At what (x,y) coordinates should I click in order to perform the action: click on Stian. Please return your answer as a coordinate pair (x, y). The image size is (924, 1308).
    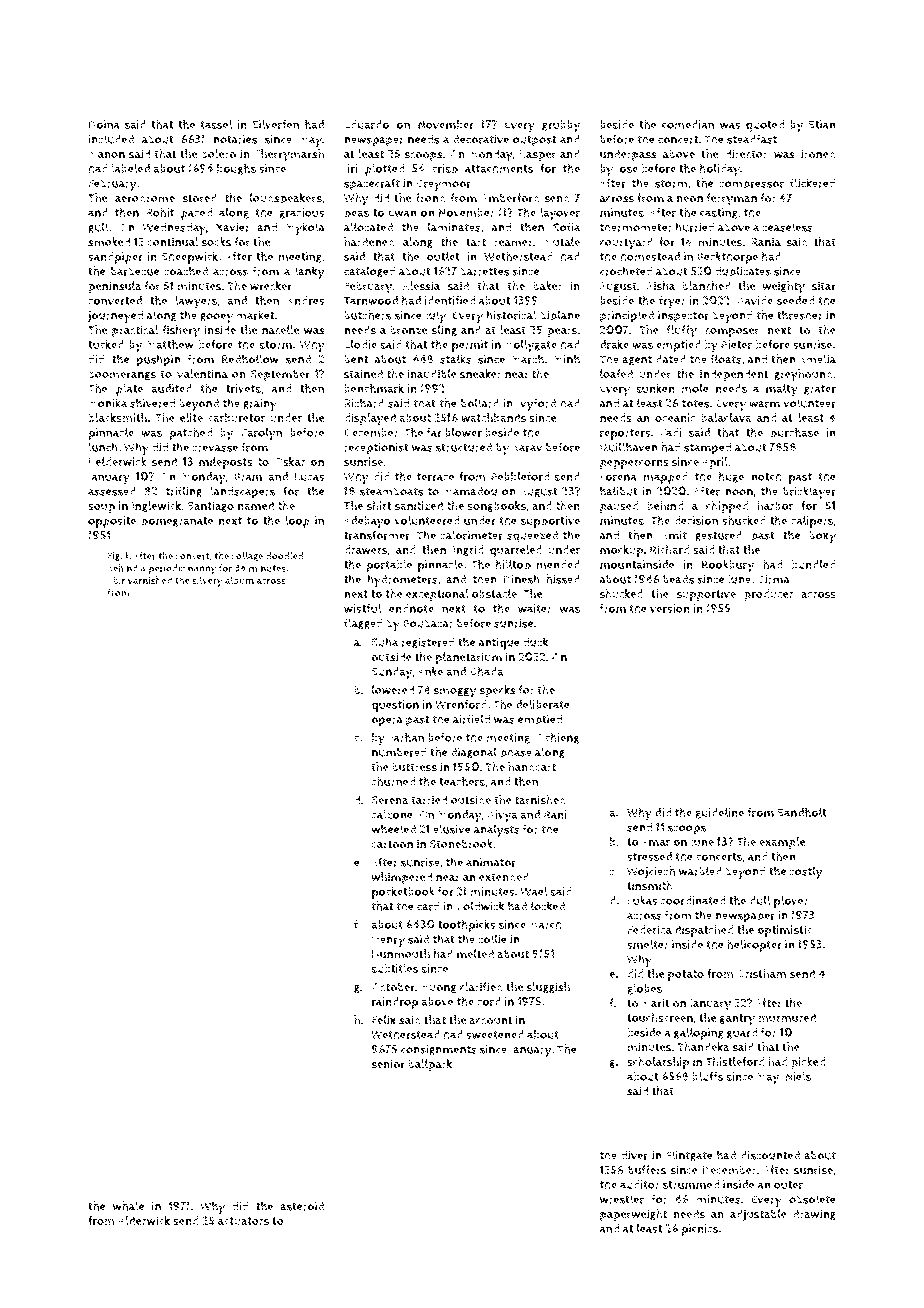
    Looking at the image, I should click on (822, 124).
